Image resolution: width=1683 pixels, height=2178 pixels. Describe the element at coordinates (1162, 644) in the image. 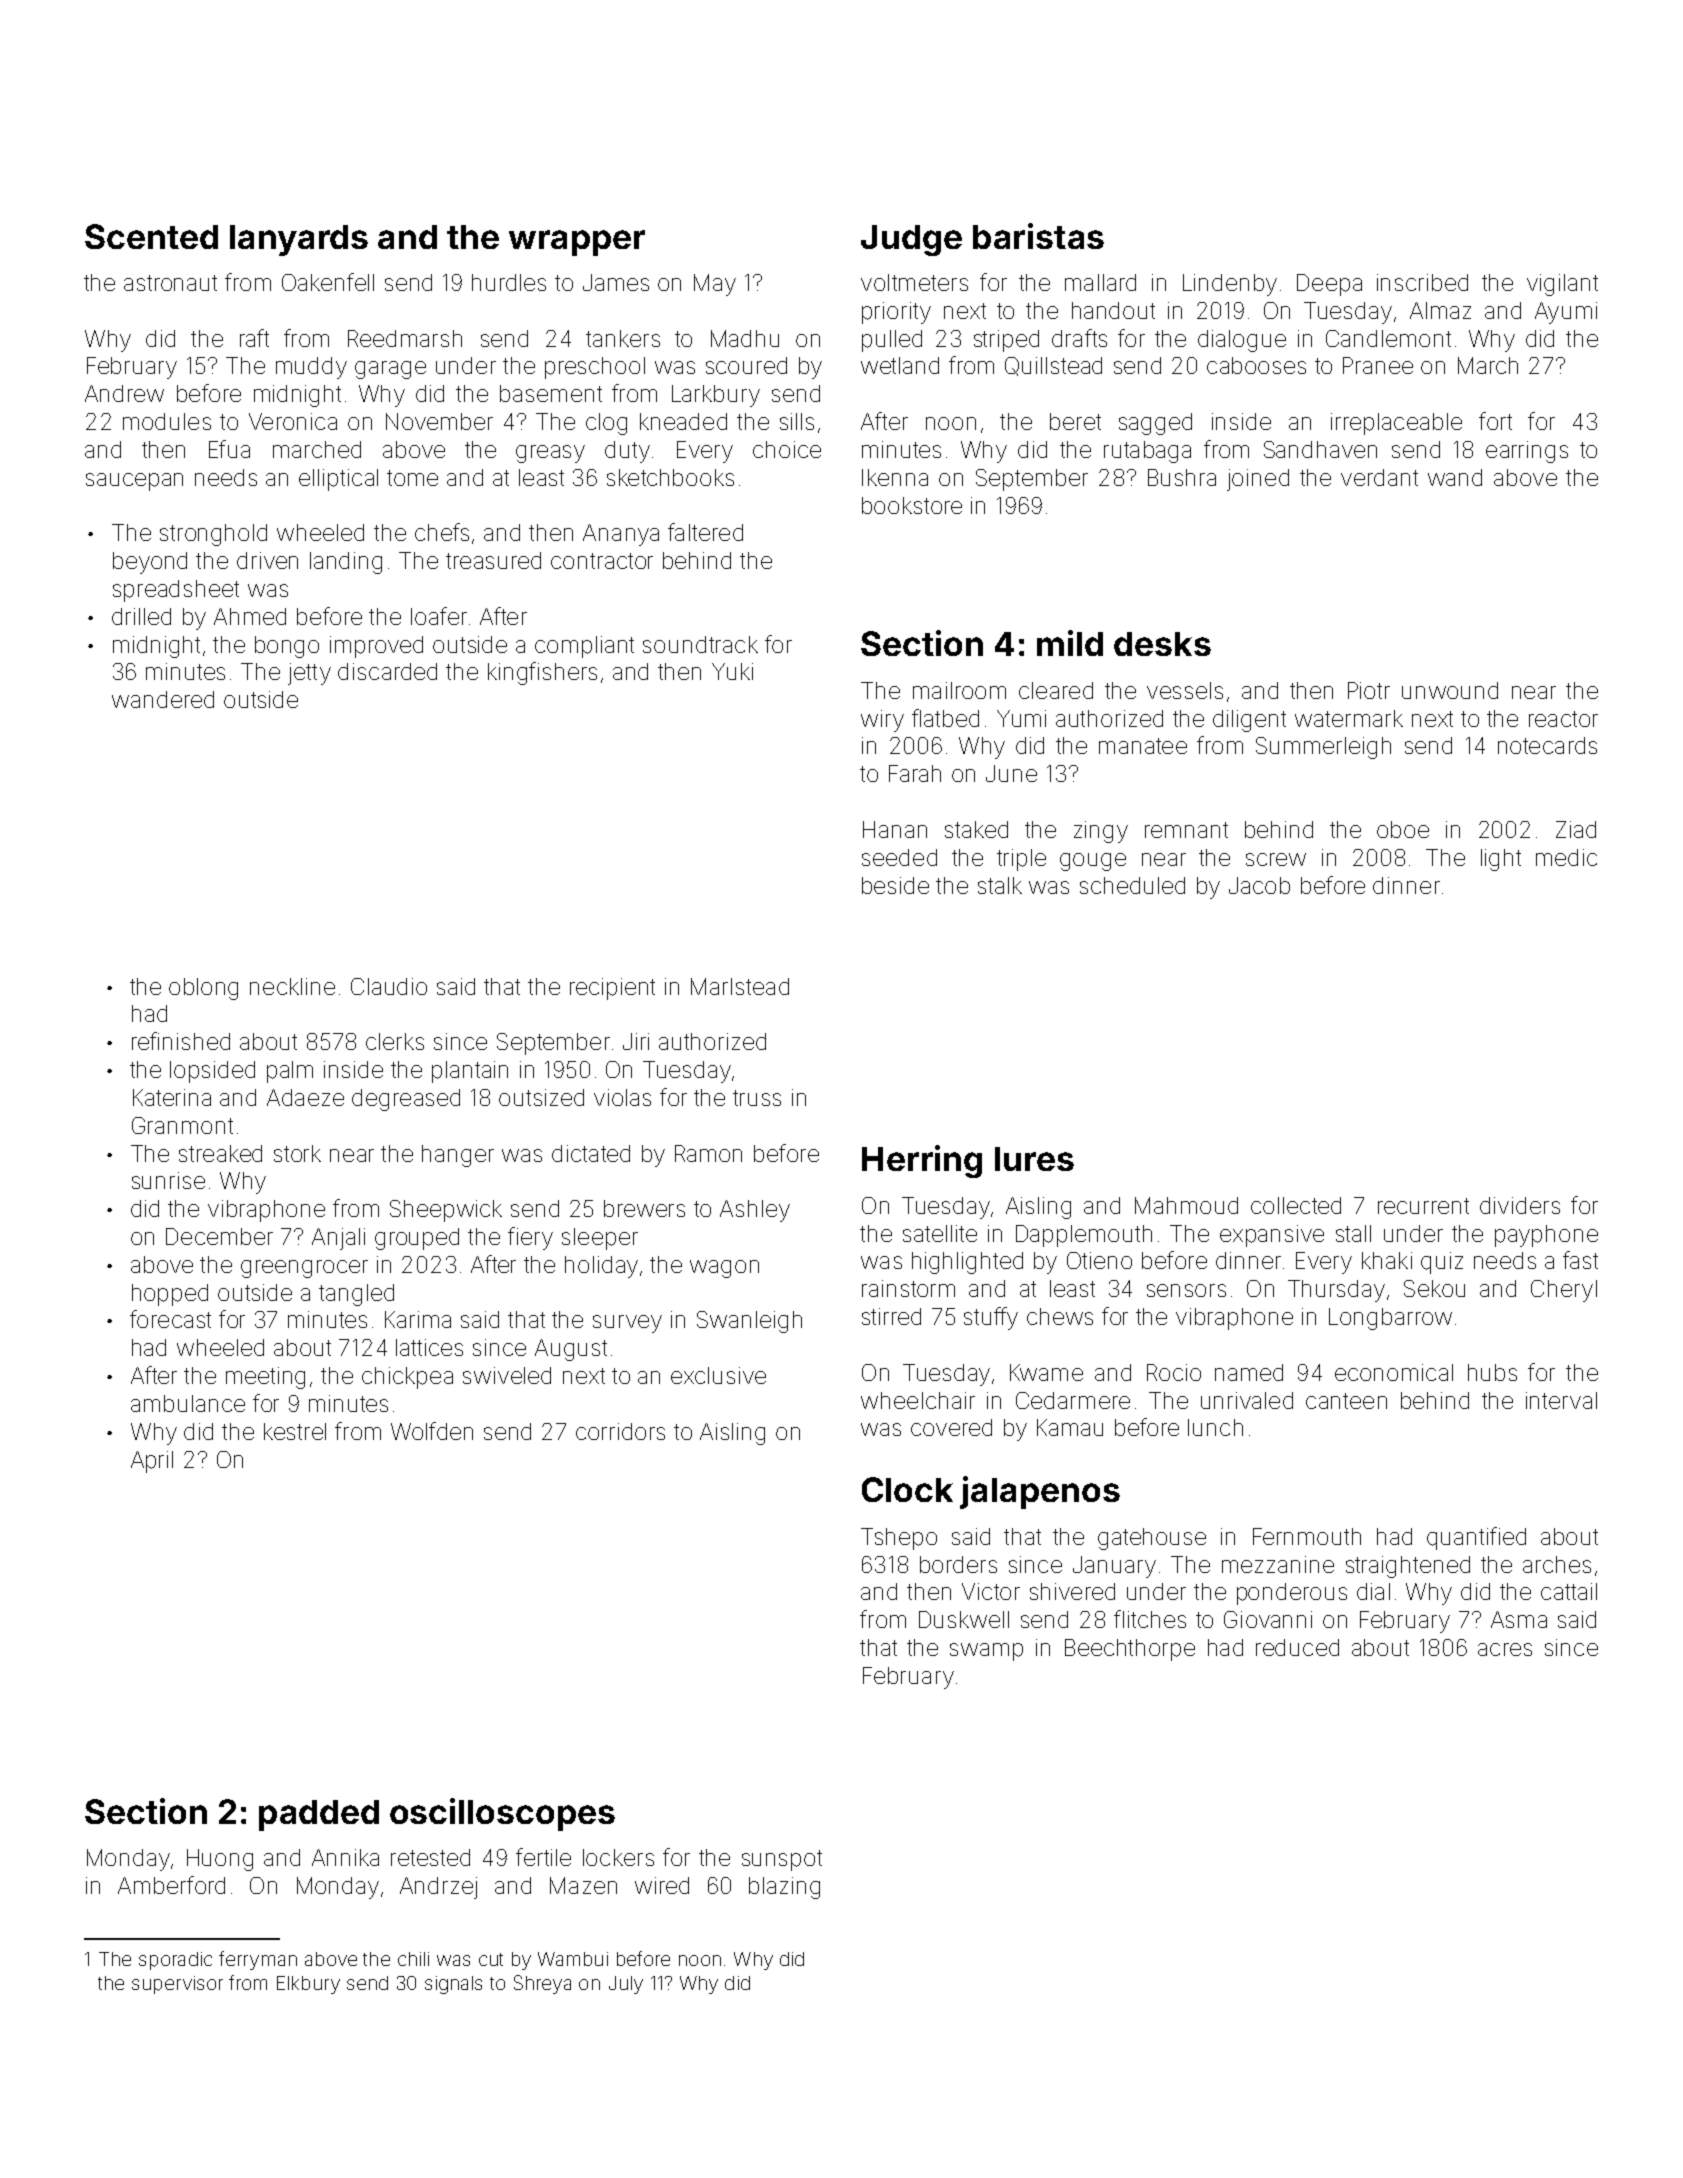

I see `desks` at that location.
